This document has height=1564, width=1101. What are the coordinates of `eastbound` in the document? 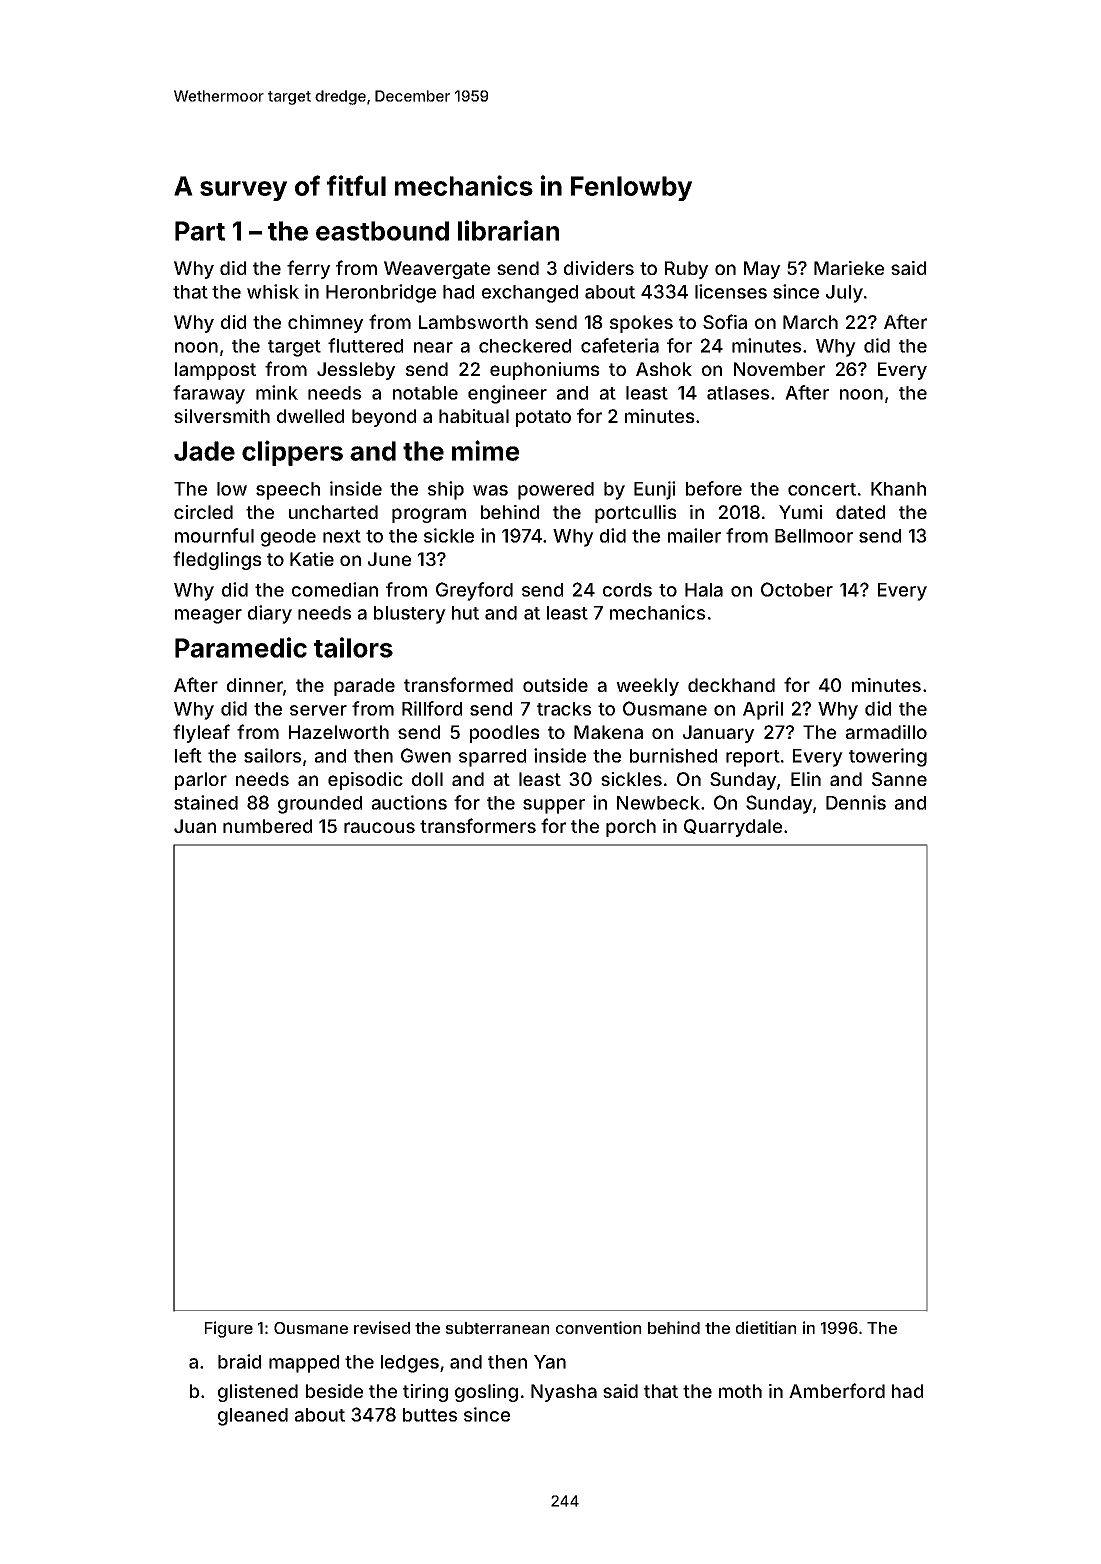 It's located at (382, 231).
